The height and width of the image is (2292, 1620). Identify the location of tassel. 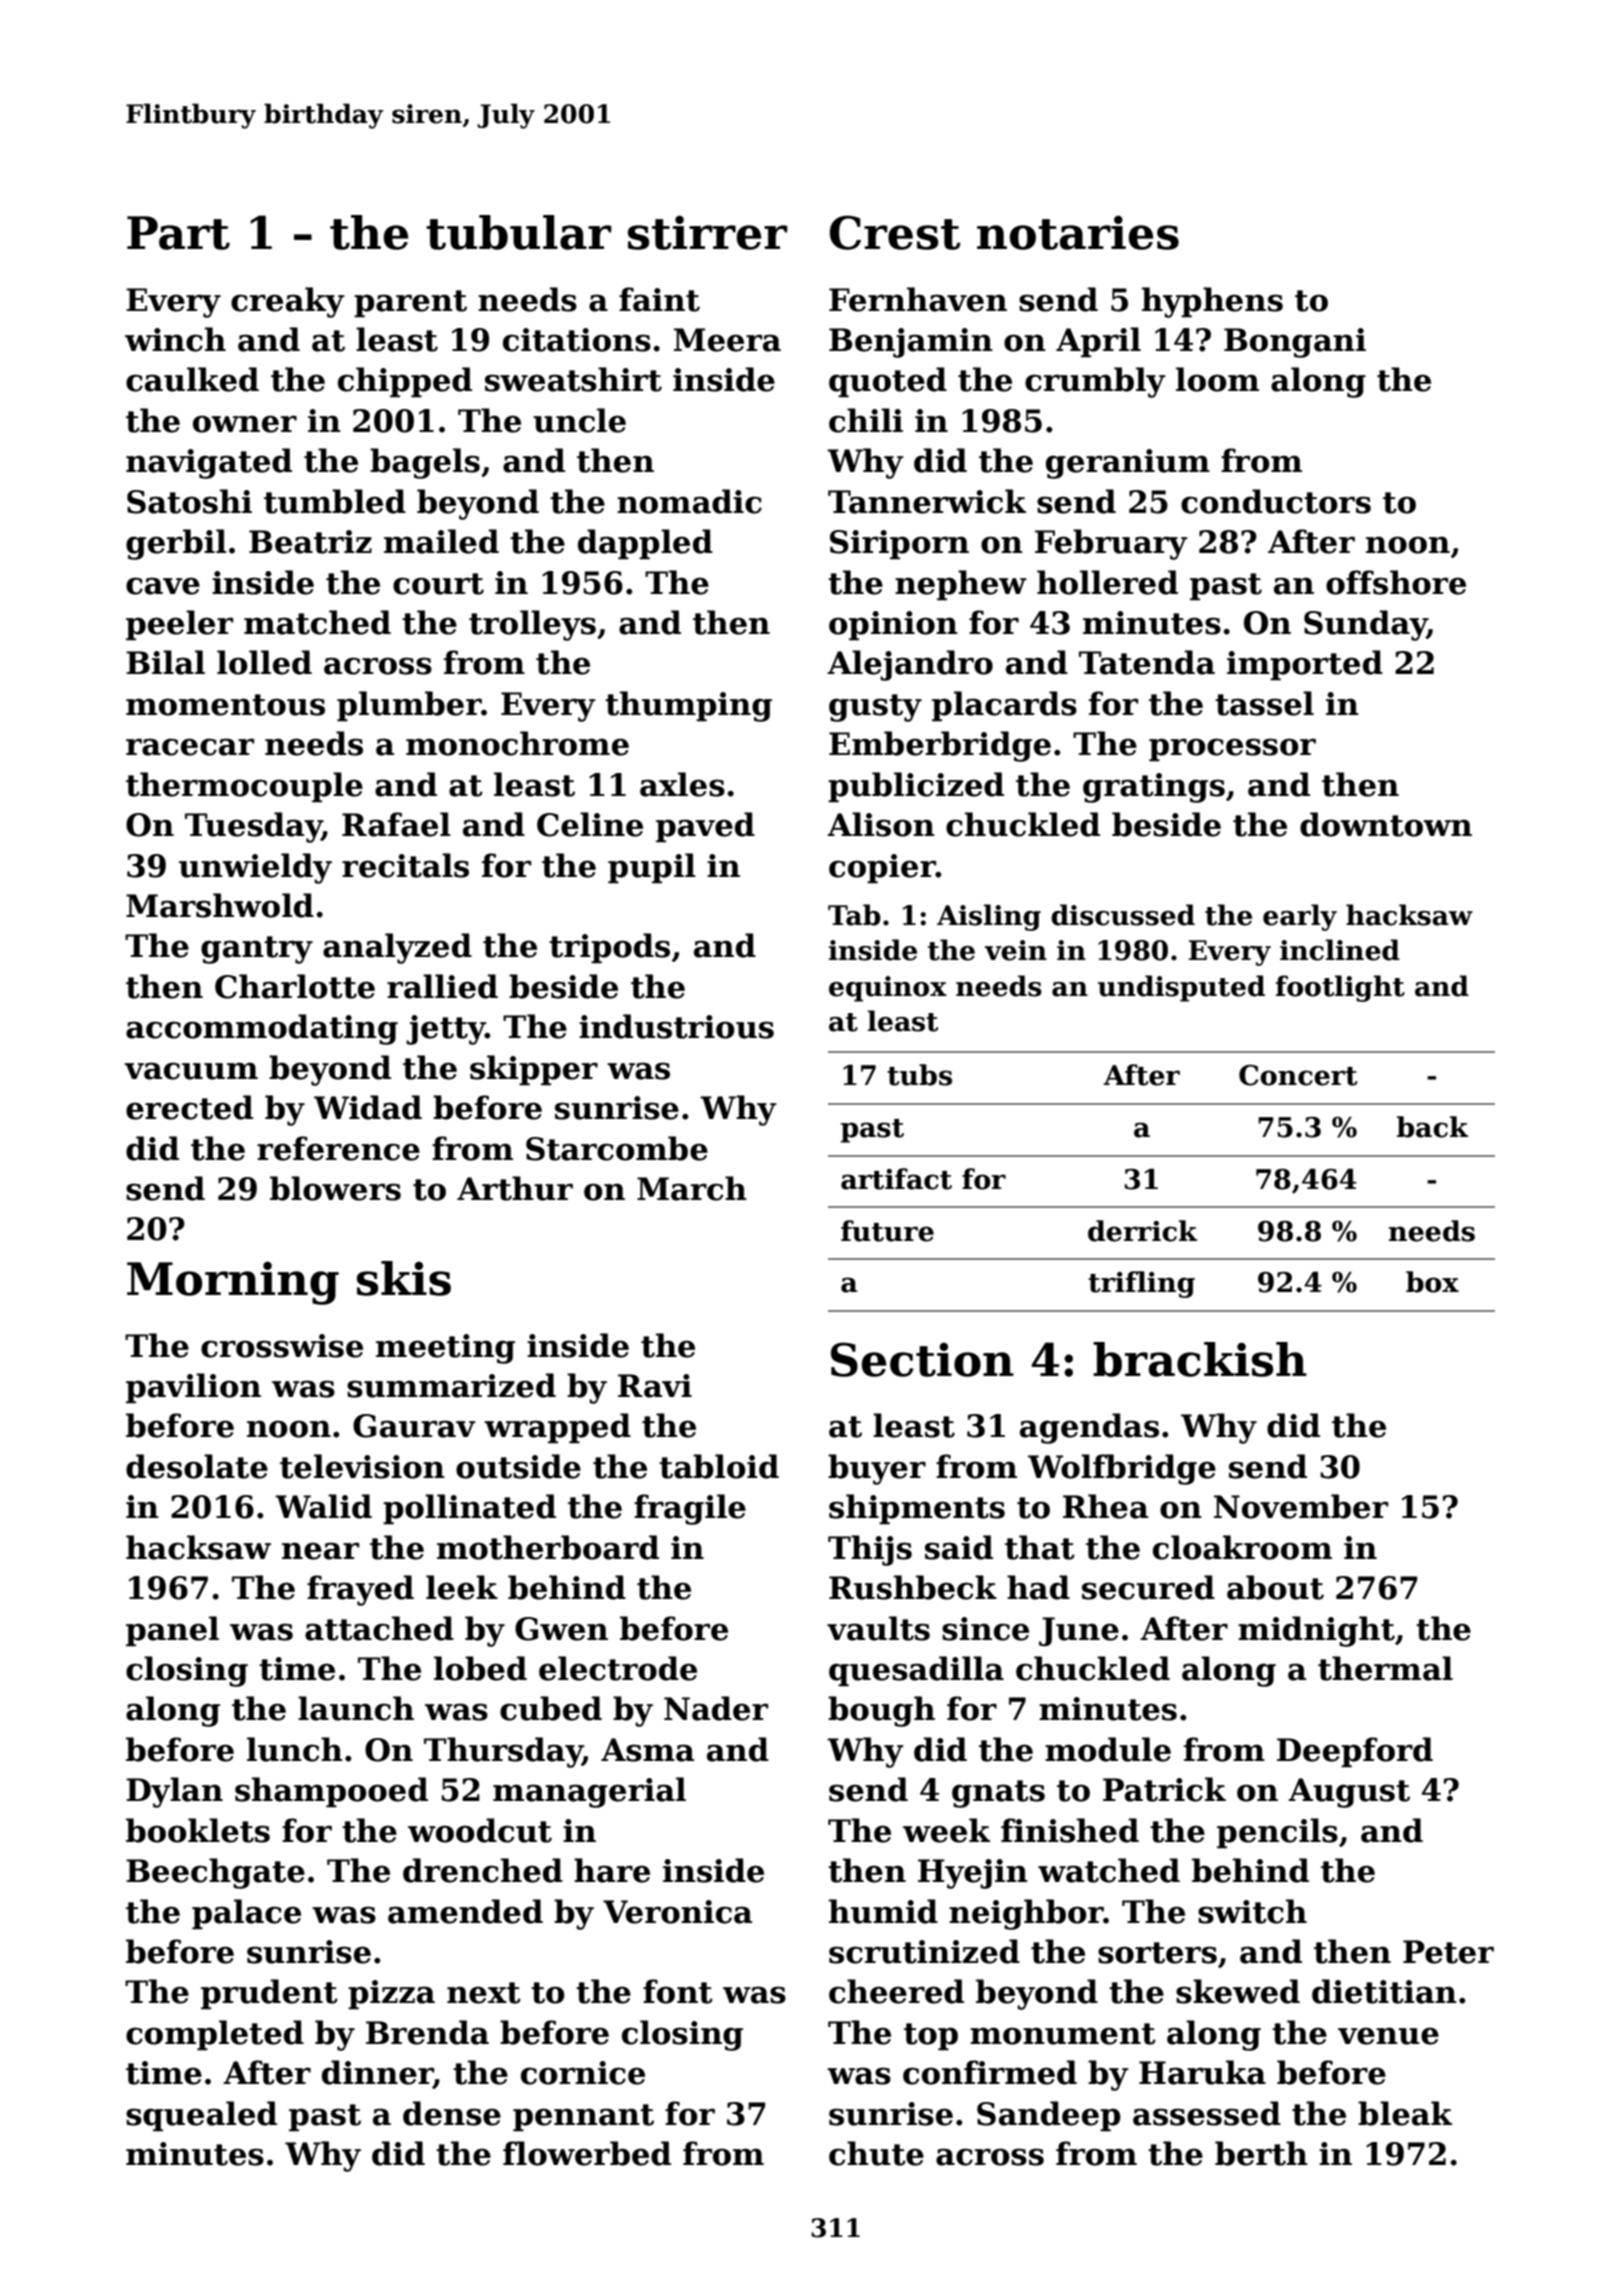
(1264, 703).
